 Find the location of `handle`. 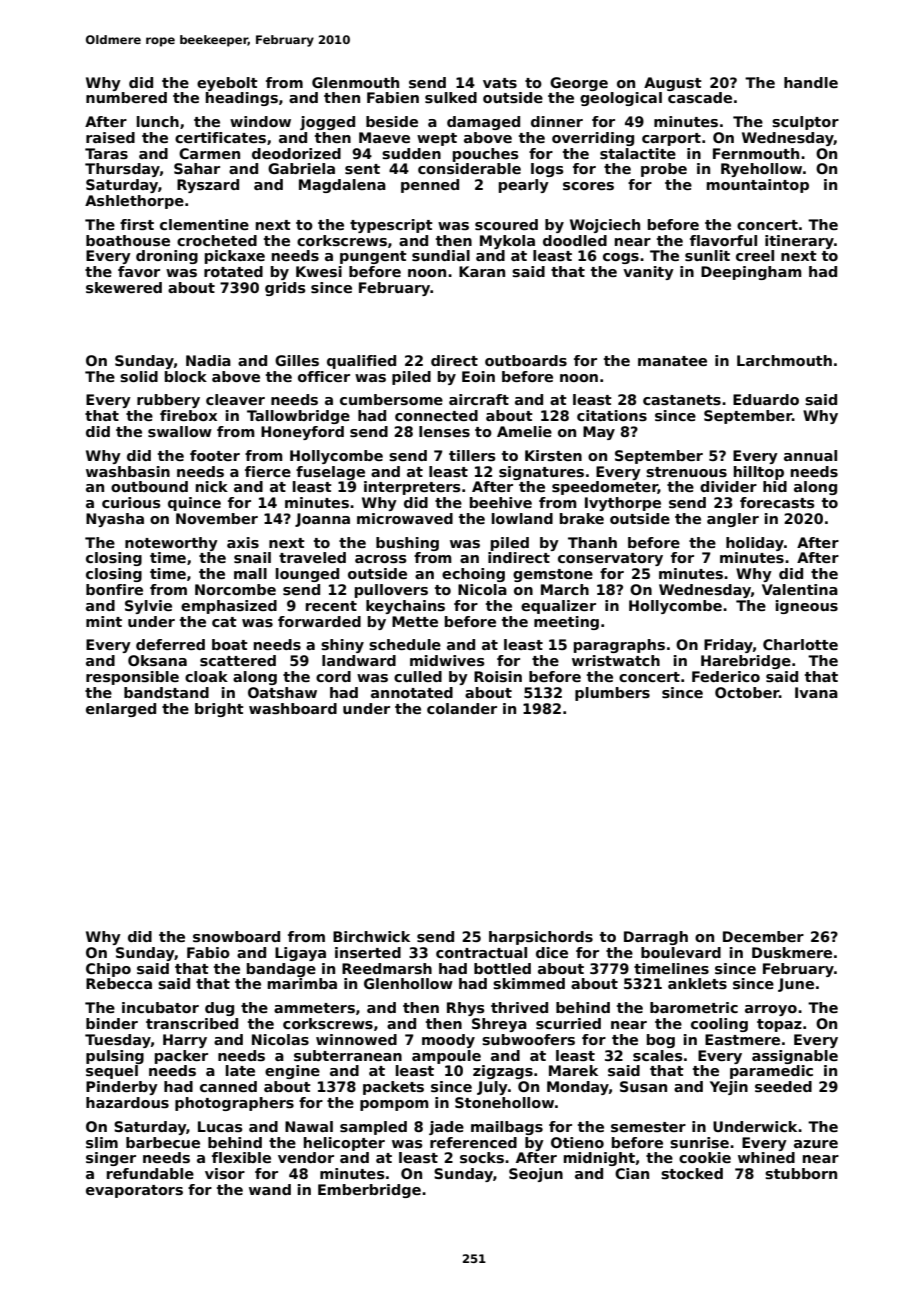

handle is located at coordinates (811, 82).
